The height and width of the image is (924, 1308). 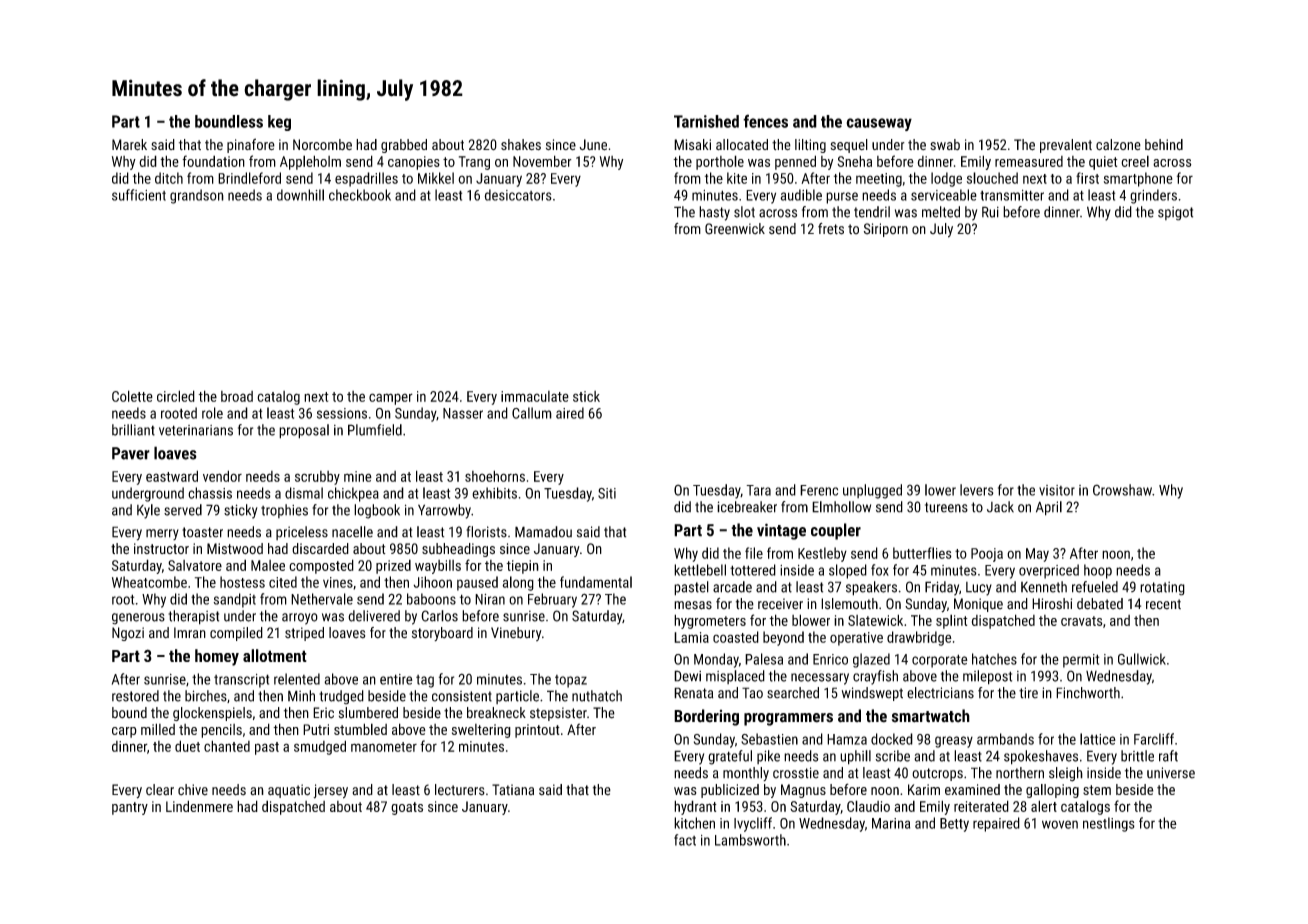 I want to click on shoehorns, so click(x=495, y=476).
